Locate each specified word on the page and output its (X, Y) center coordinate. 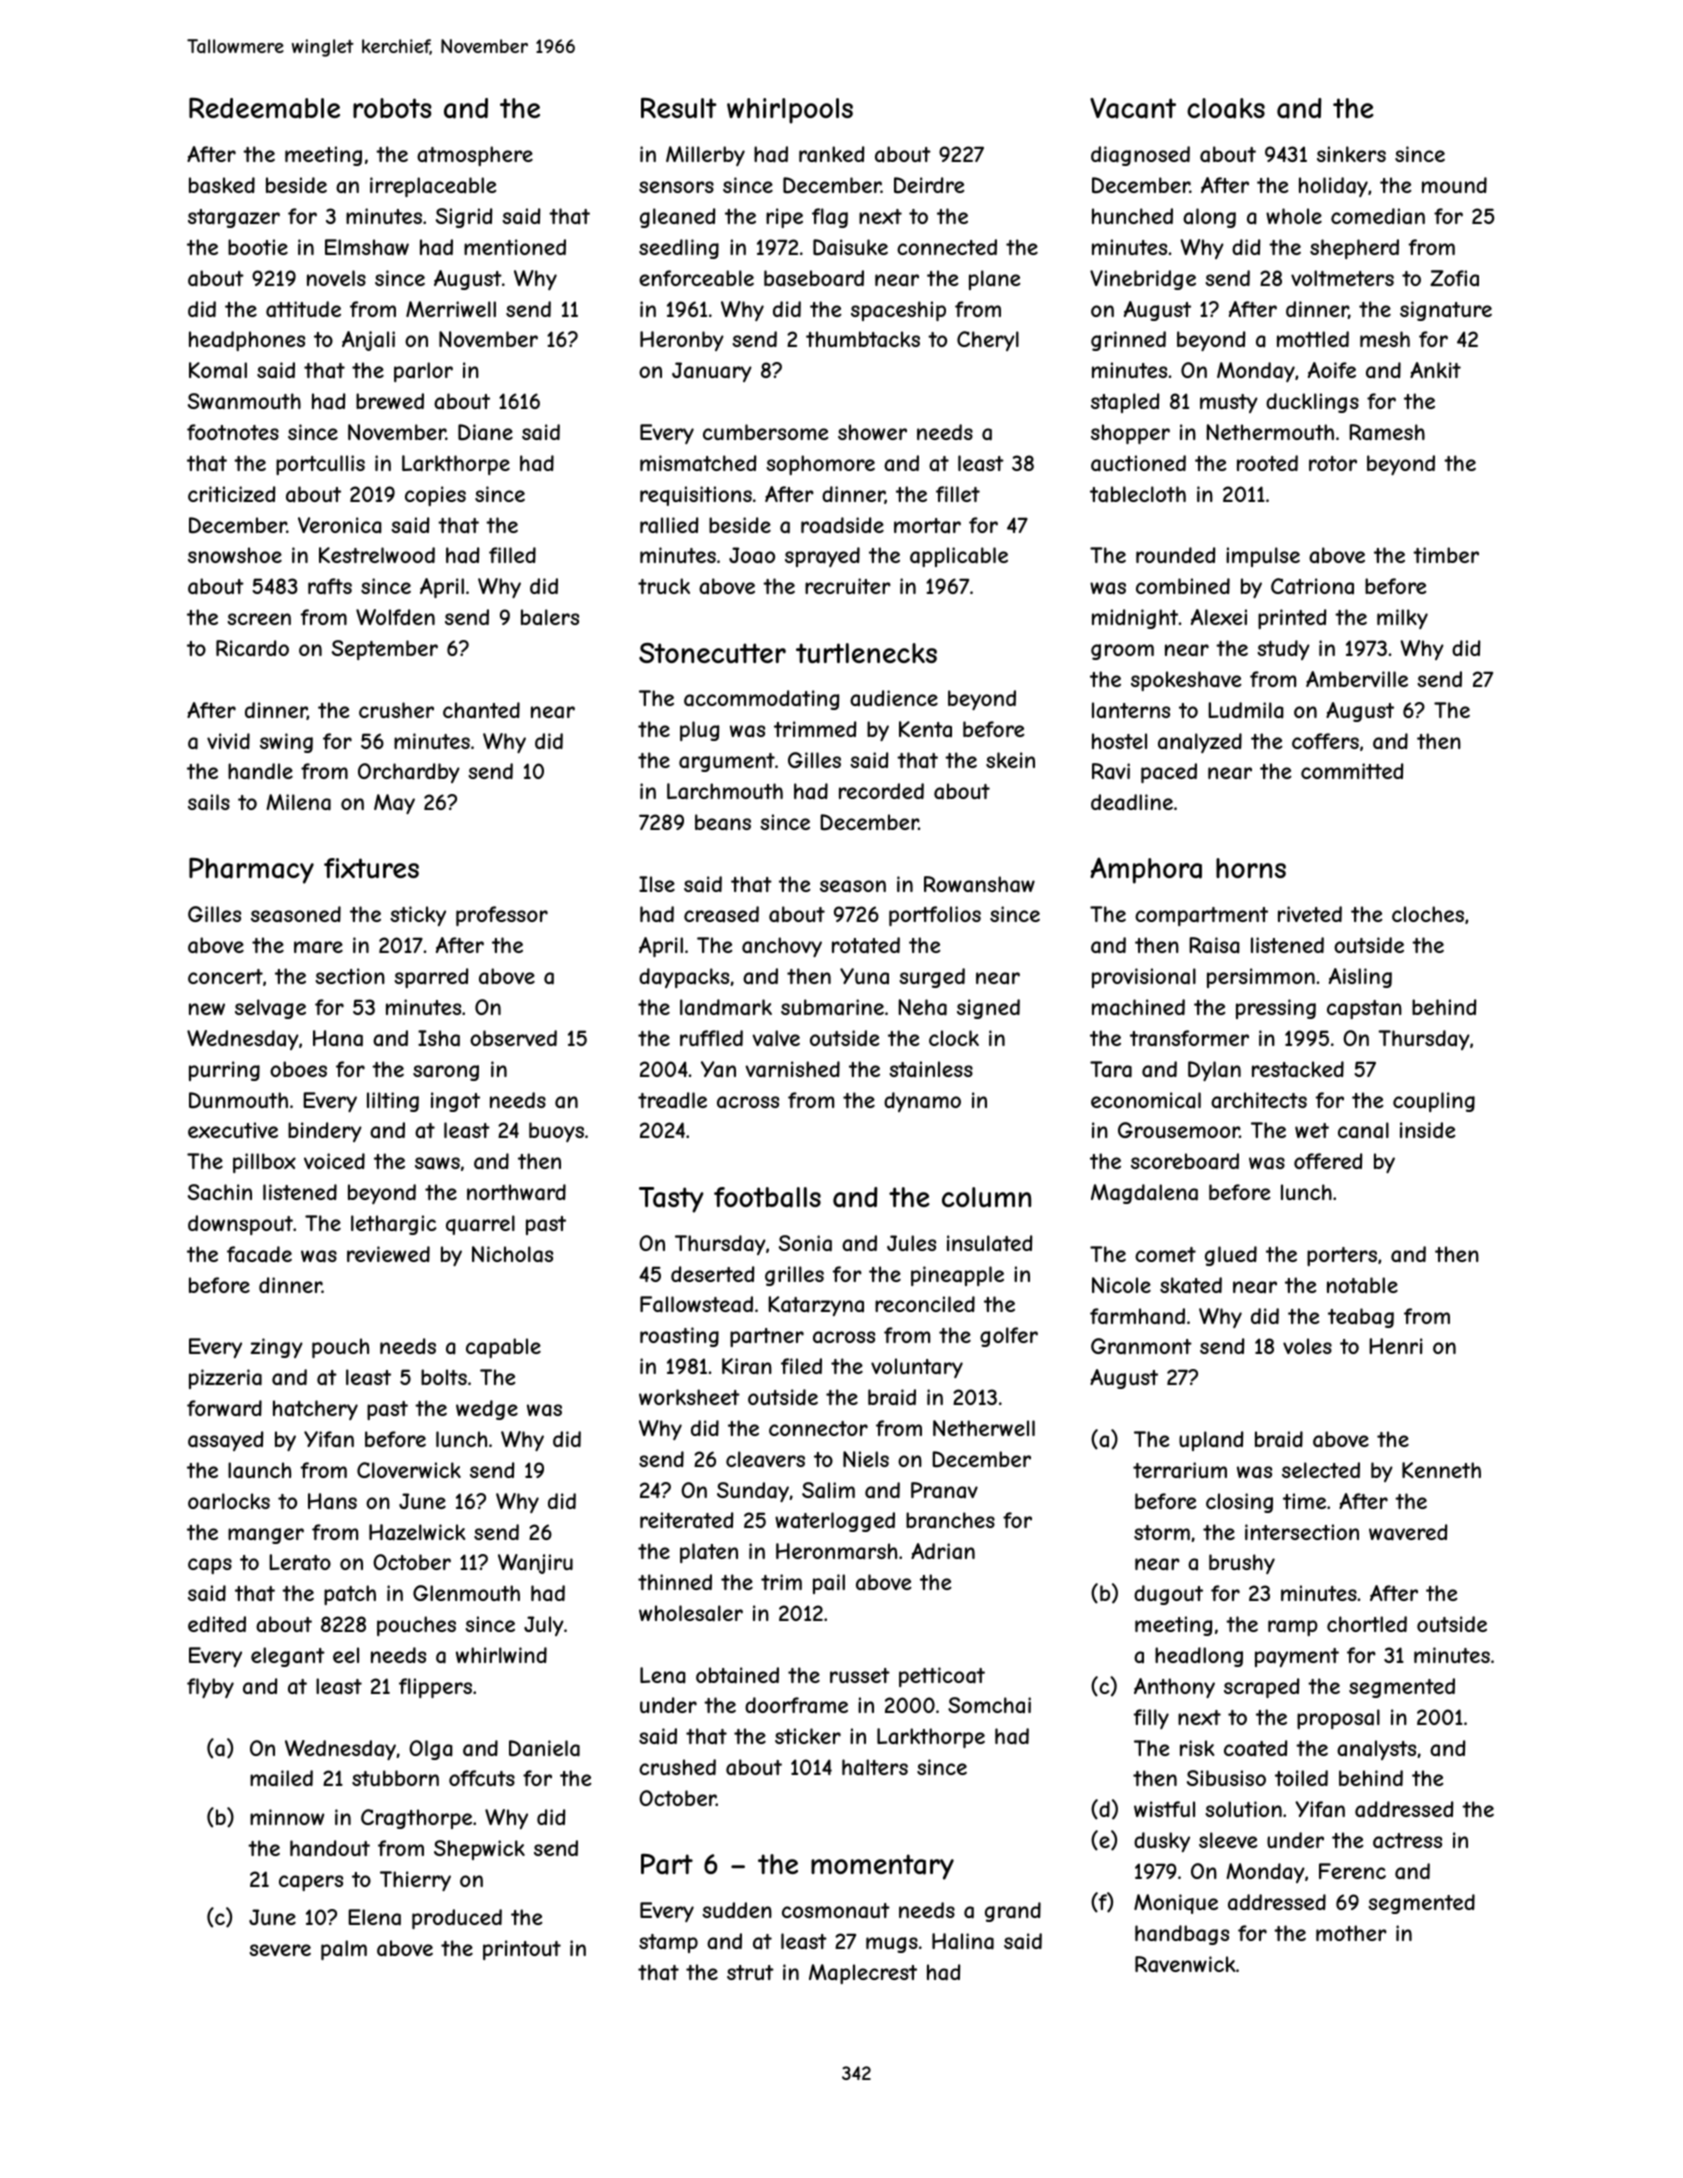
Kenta (925, 729)
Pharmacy (251, 871)
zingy (277, 1348)
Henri (1396, 1346)
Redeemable (264, 108)
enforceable (696, 278)
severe (280, 1950)
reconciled (925, 1304)
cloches (1428, 914)
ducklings (1312, 403)
